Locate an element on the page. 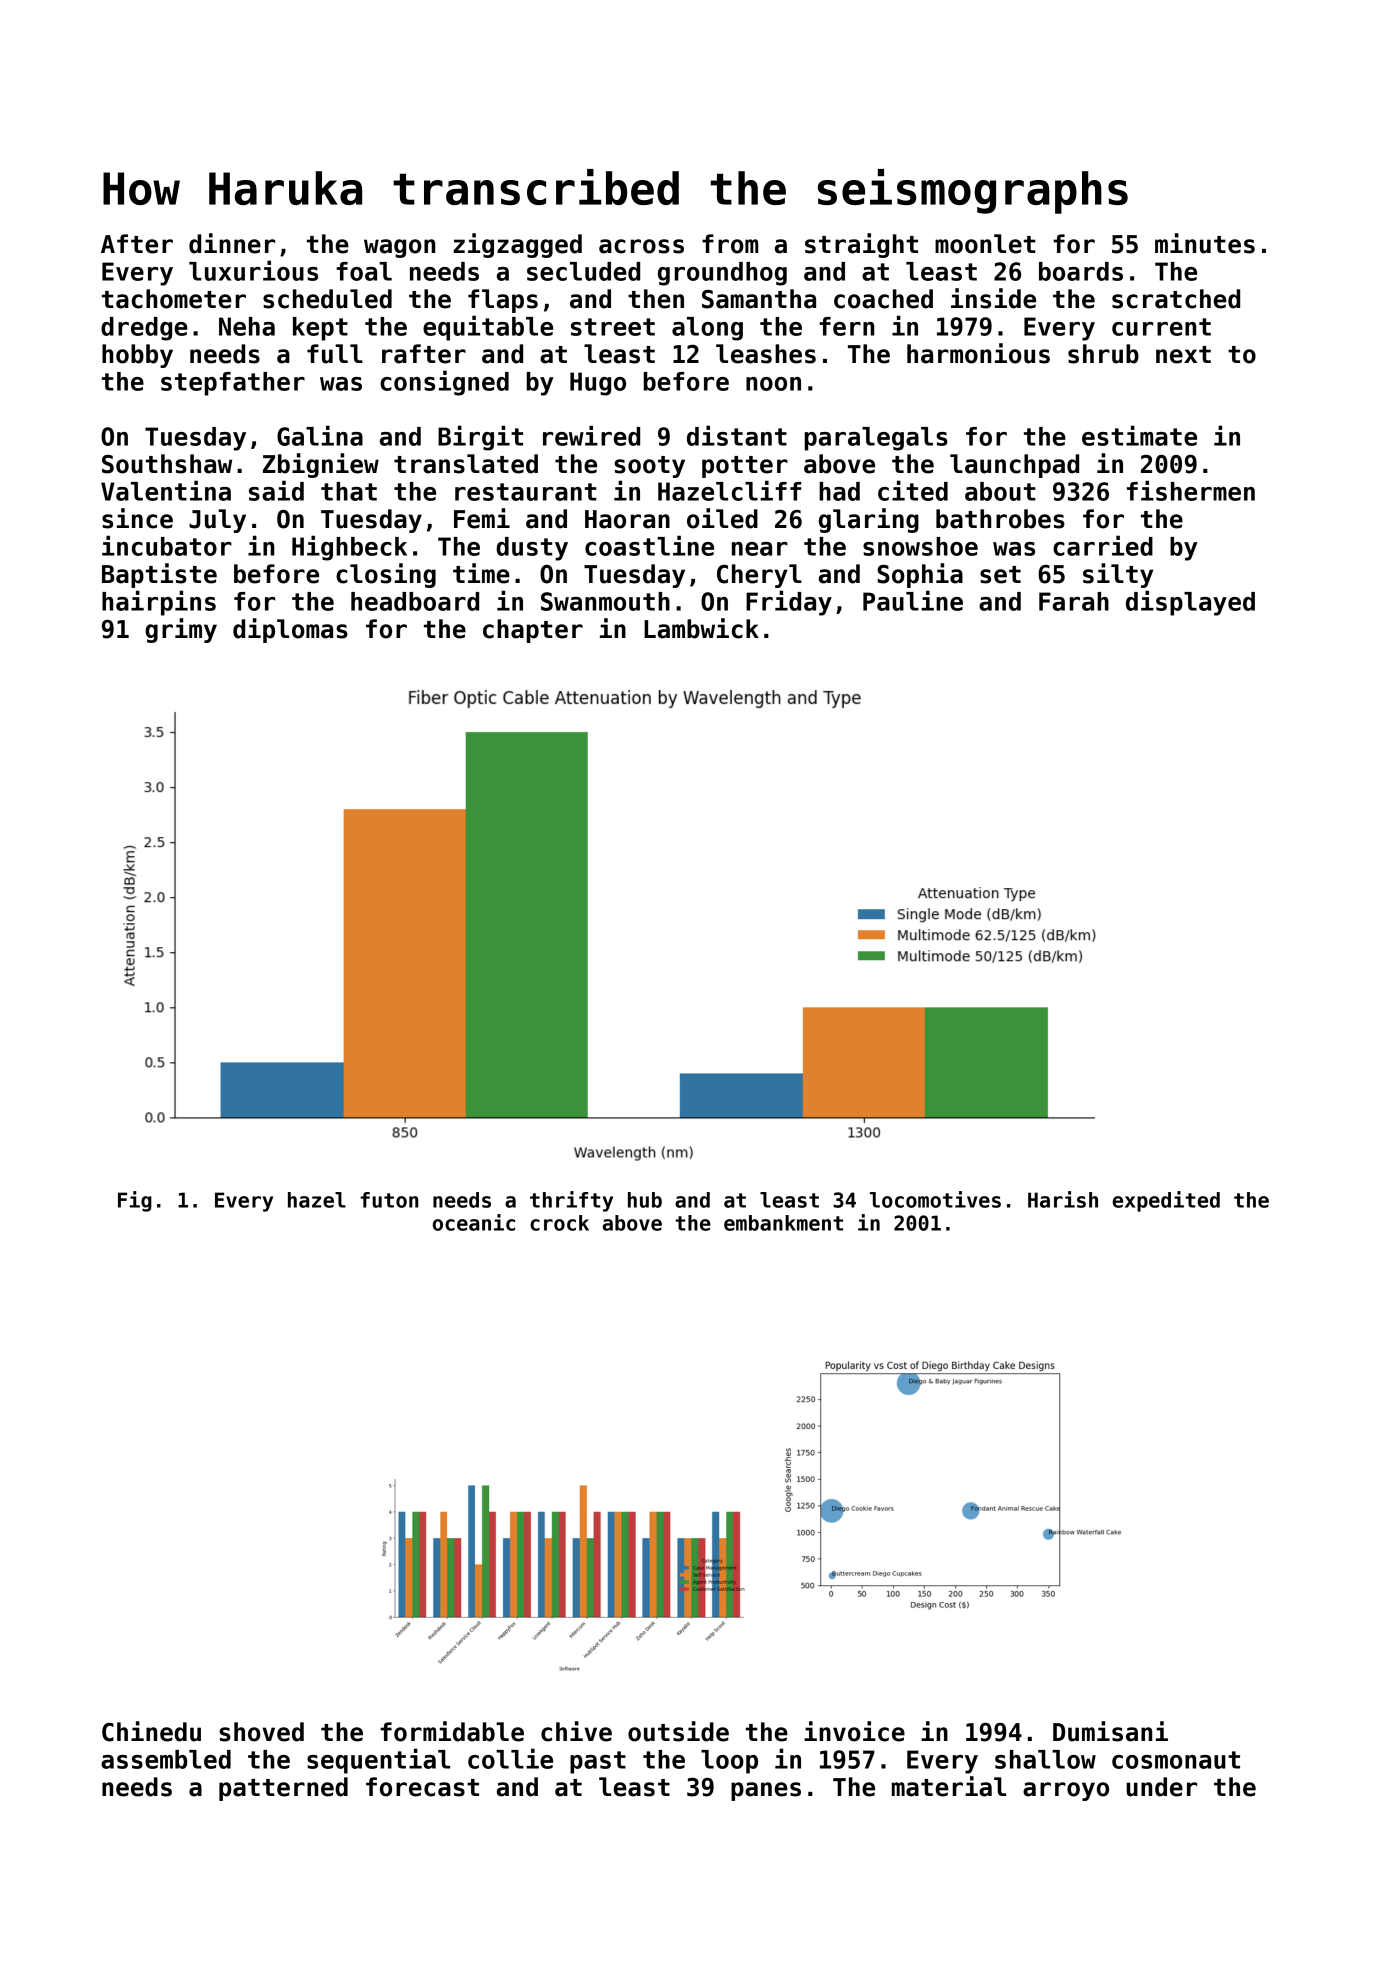 This page has height=1969, width=1386. leashes is located at coordinates (766, 354).
